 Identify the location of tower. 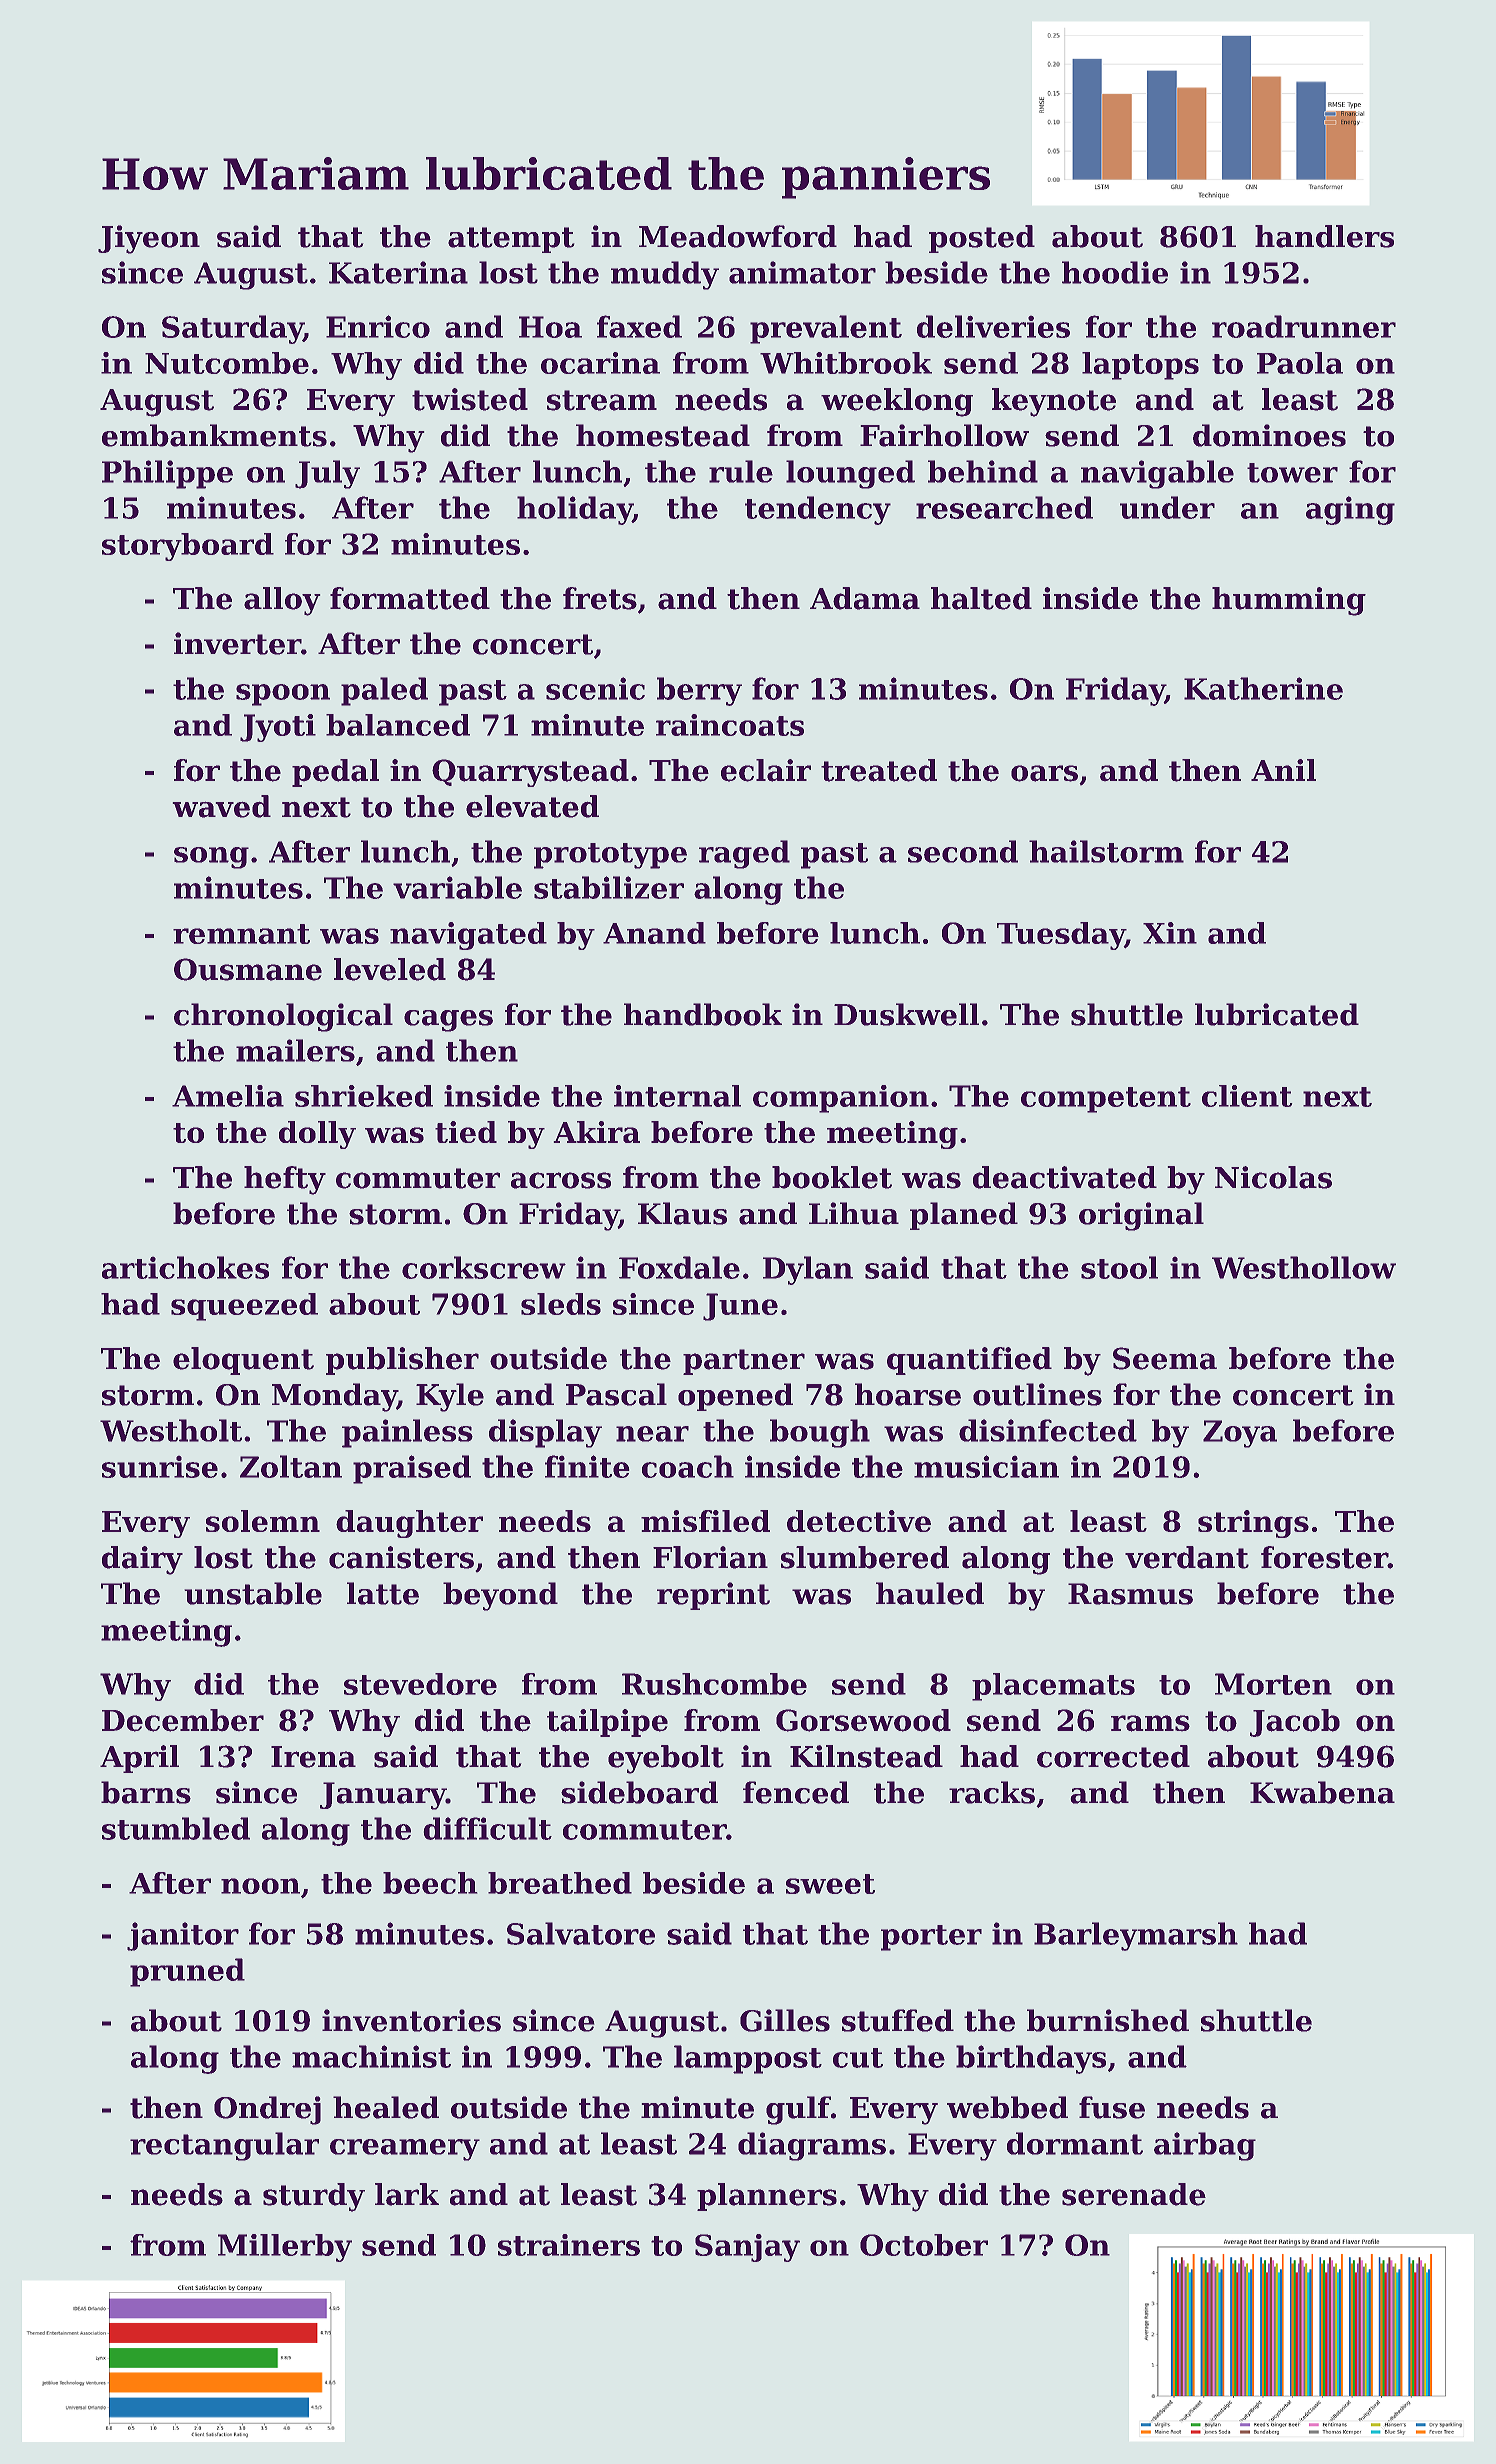
(1292, 473).
